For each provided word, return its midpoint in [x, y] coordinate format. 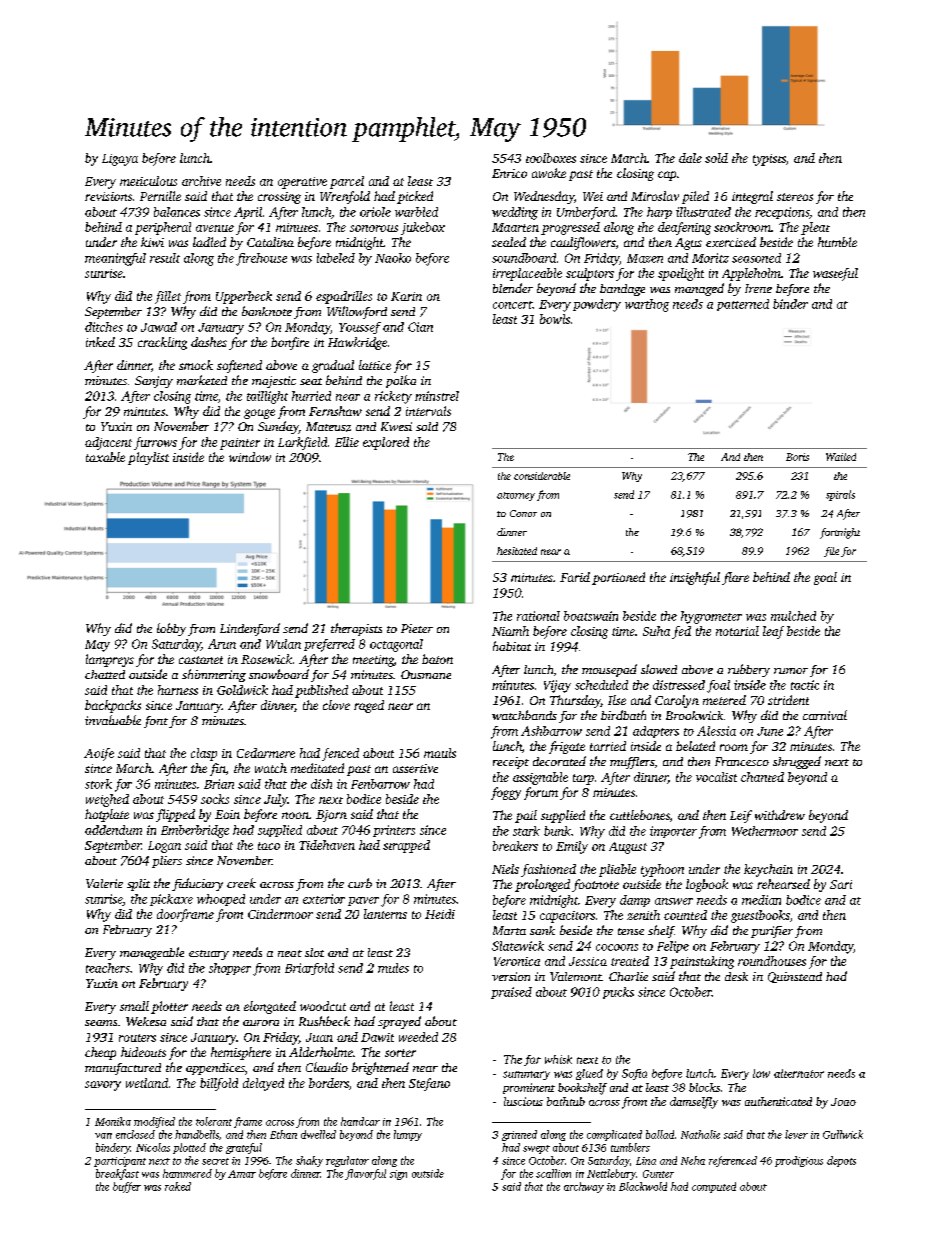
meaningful [115, 259]
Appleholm [751, 274]
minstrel [437, 396]
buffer [127, 1187]
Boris [797, 457]
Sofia [634, 1074]
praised [511, 993]
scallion [553, 1173]
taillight [267, 397]
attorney [516, 496]
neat [290, 953]
